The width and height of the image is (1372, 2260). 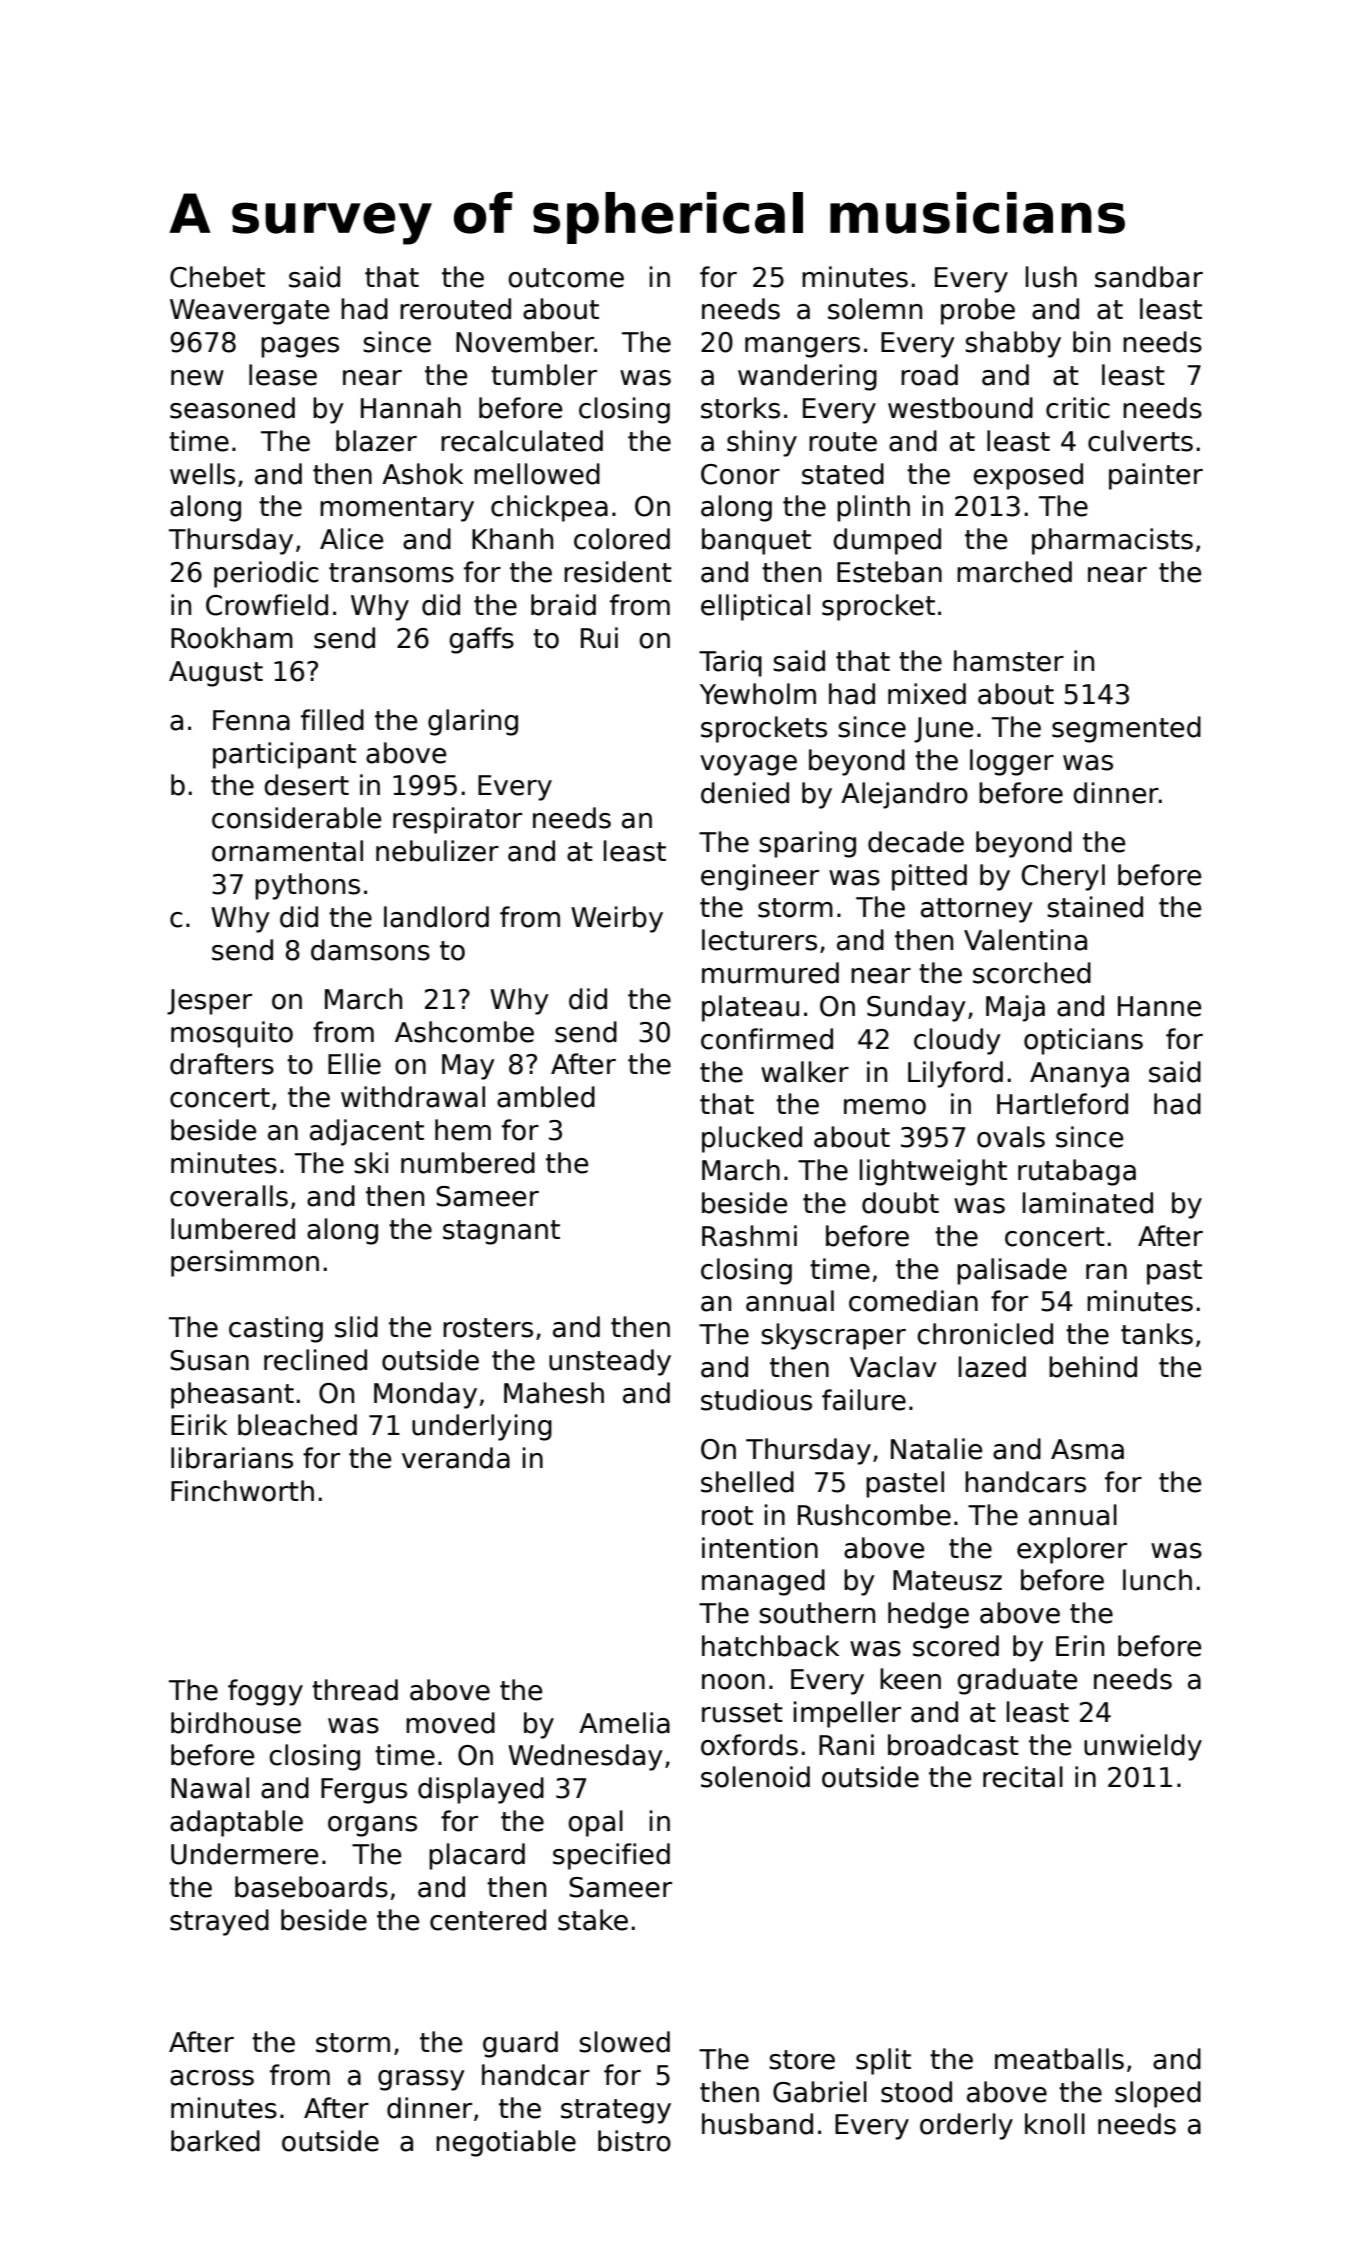 I want to click on damsons, so click(x=370, y=950).
